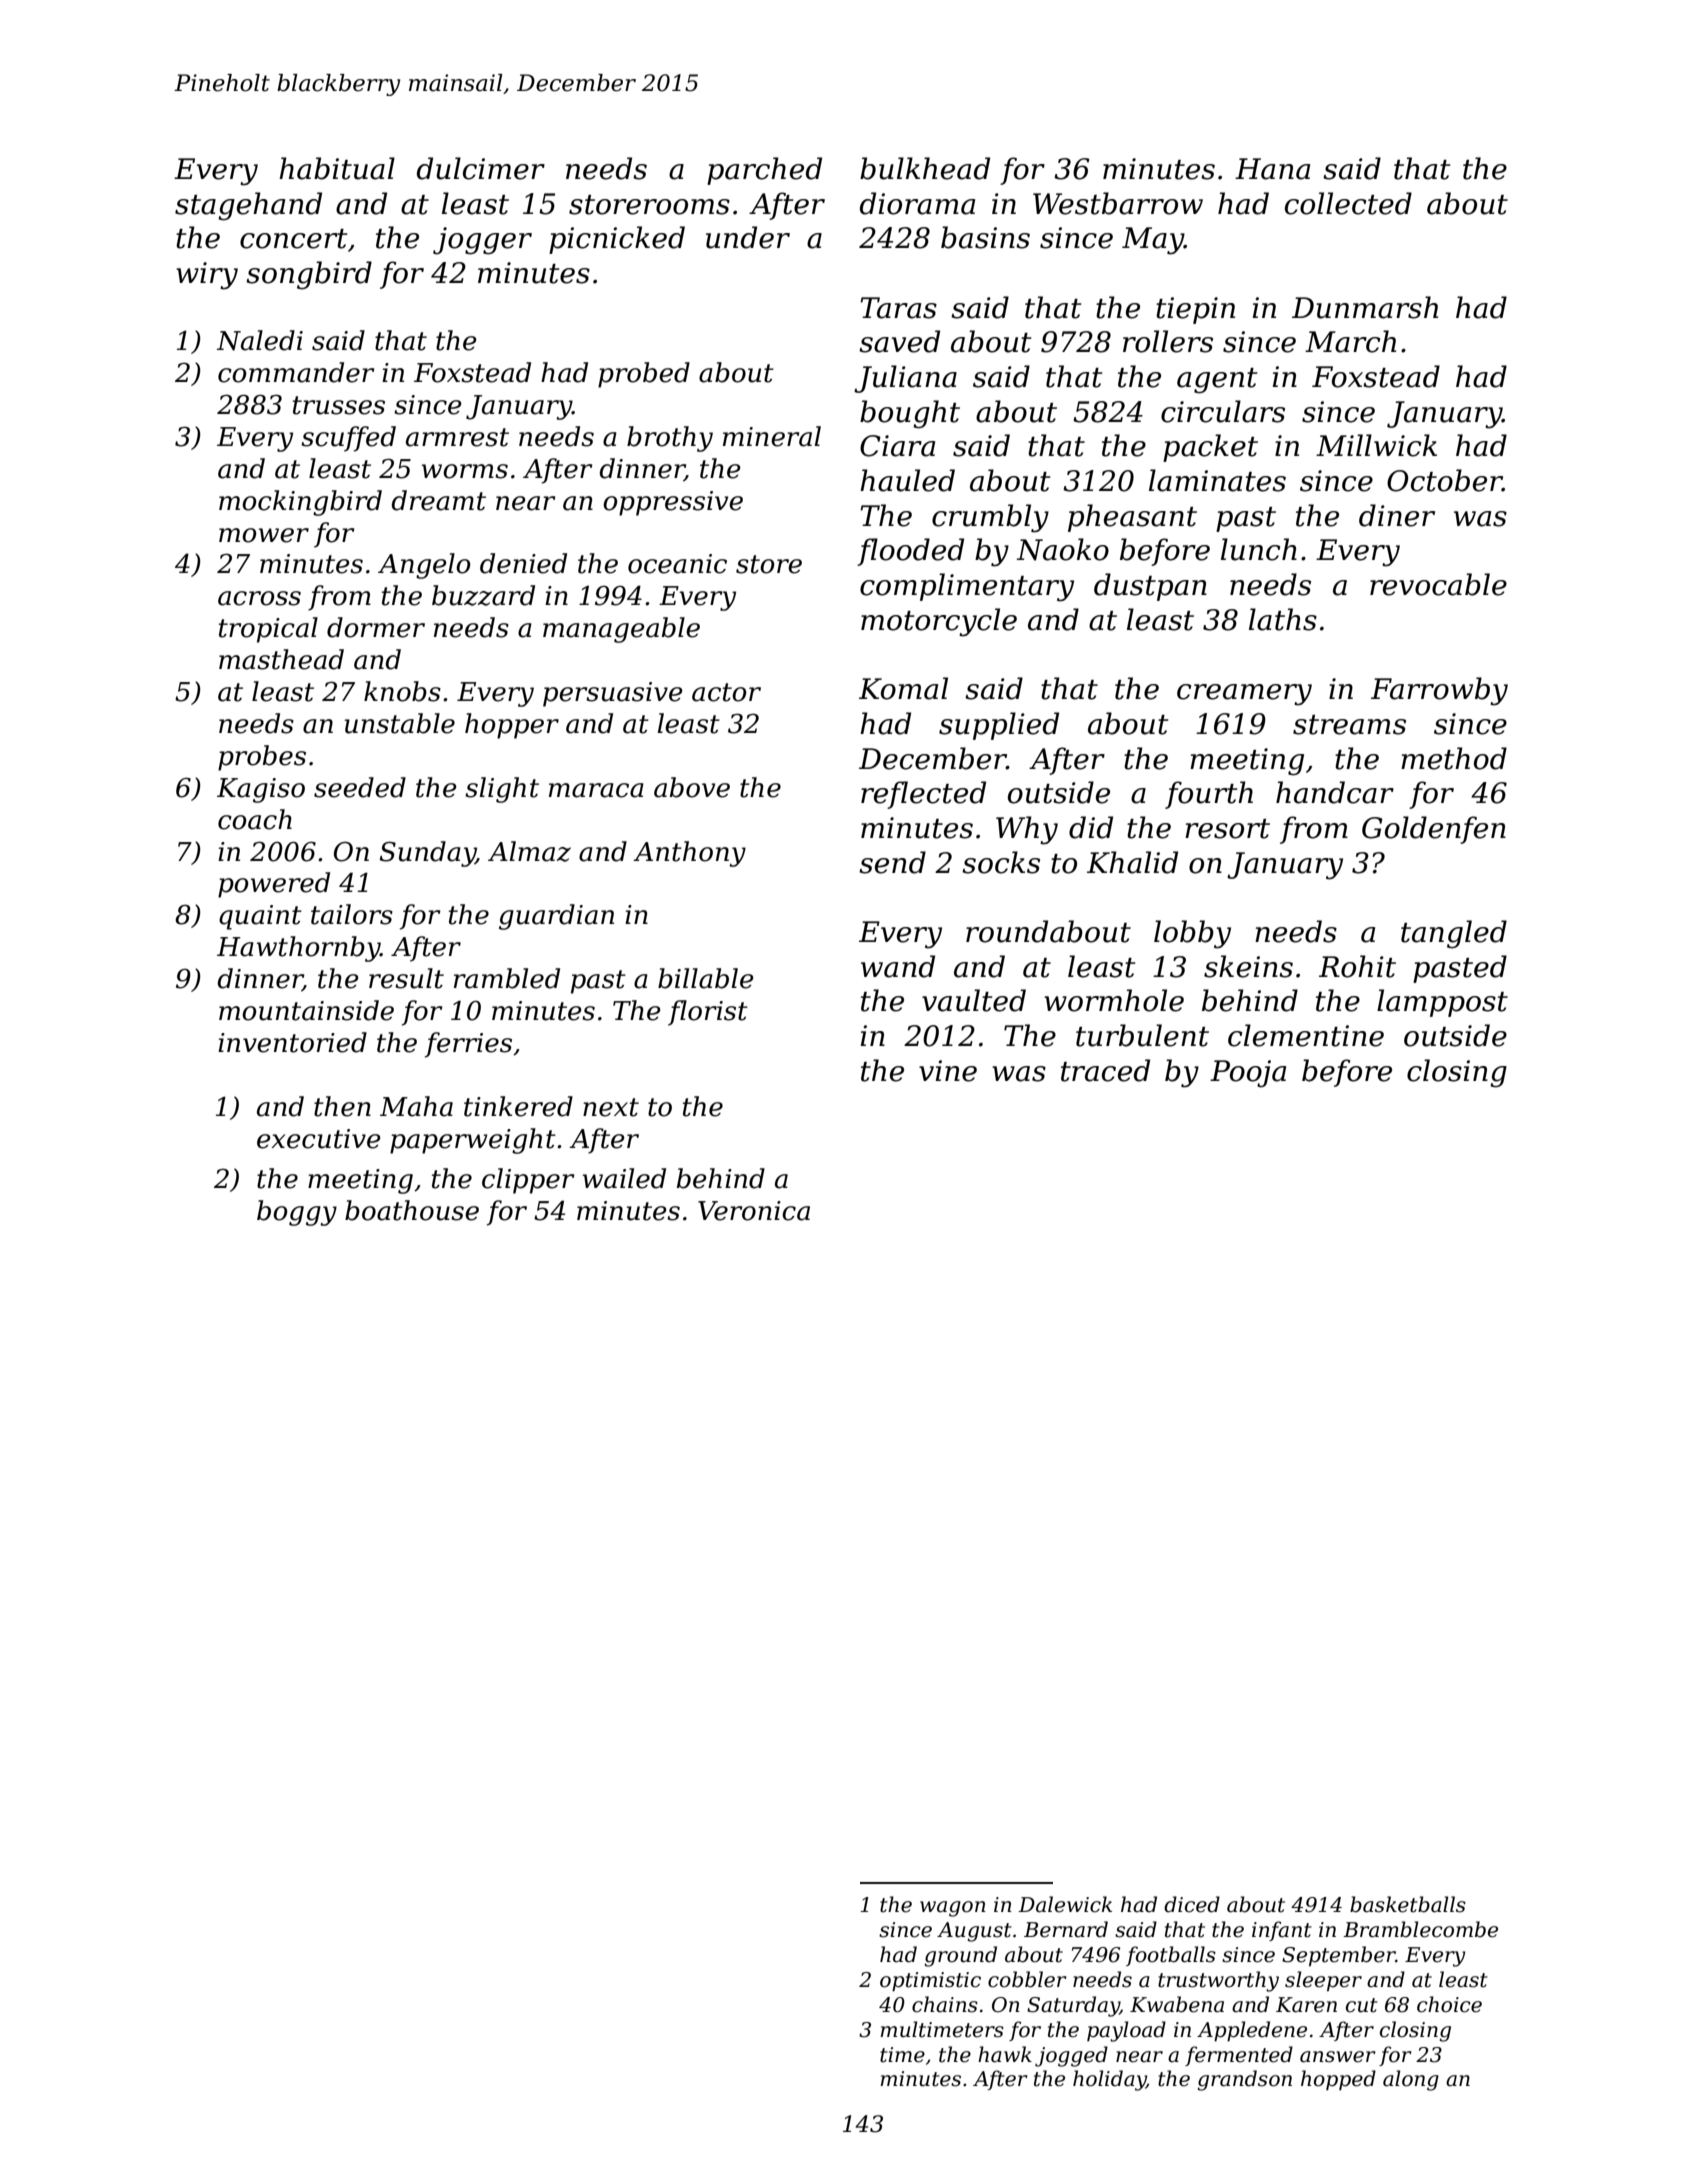 The image size is (1683, 2178). Describe the element at coordinates (412, 1210) in the screenshot. I see `boathouse` at that location.
